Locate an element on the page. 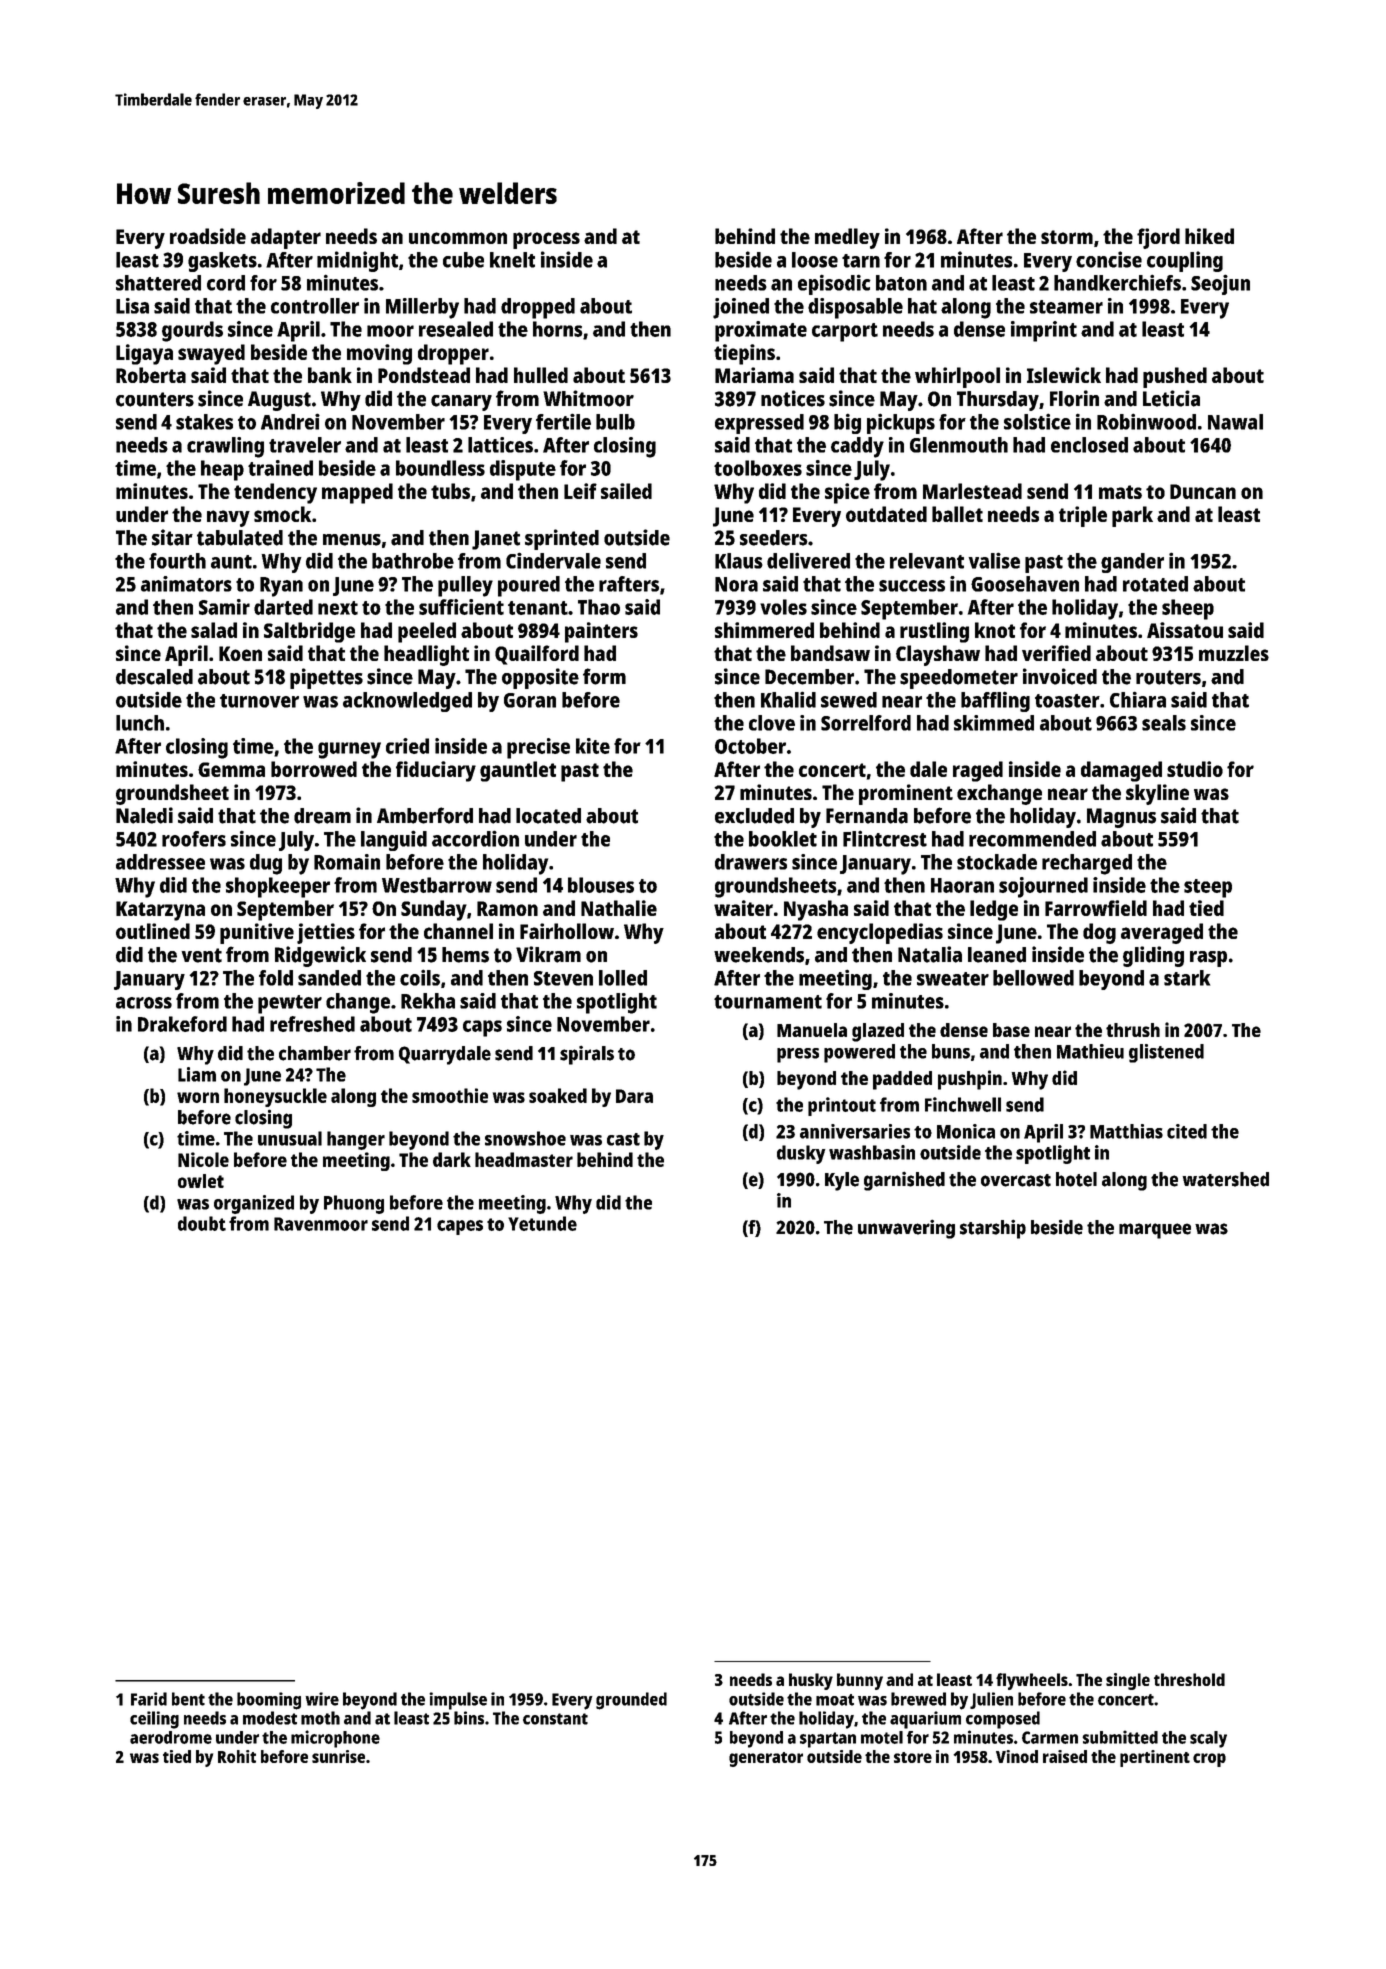 The image size is (1386, 1969). routers is located at coordinates (1168, 677).
